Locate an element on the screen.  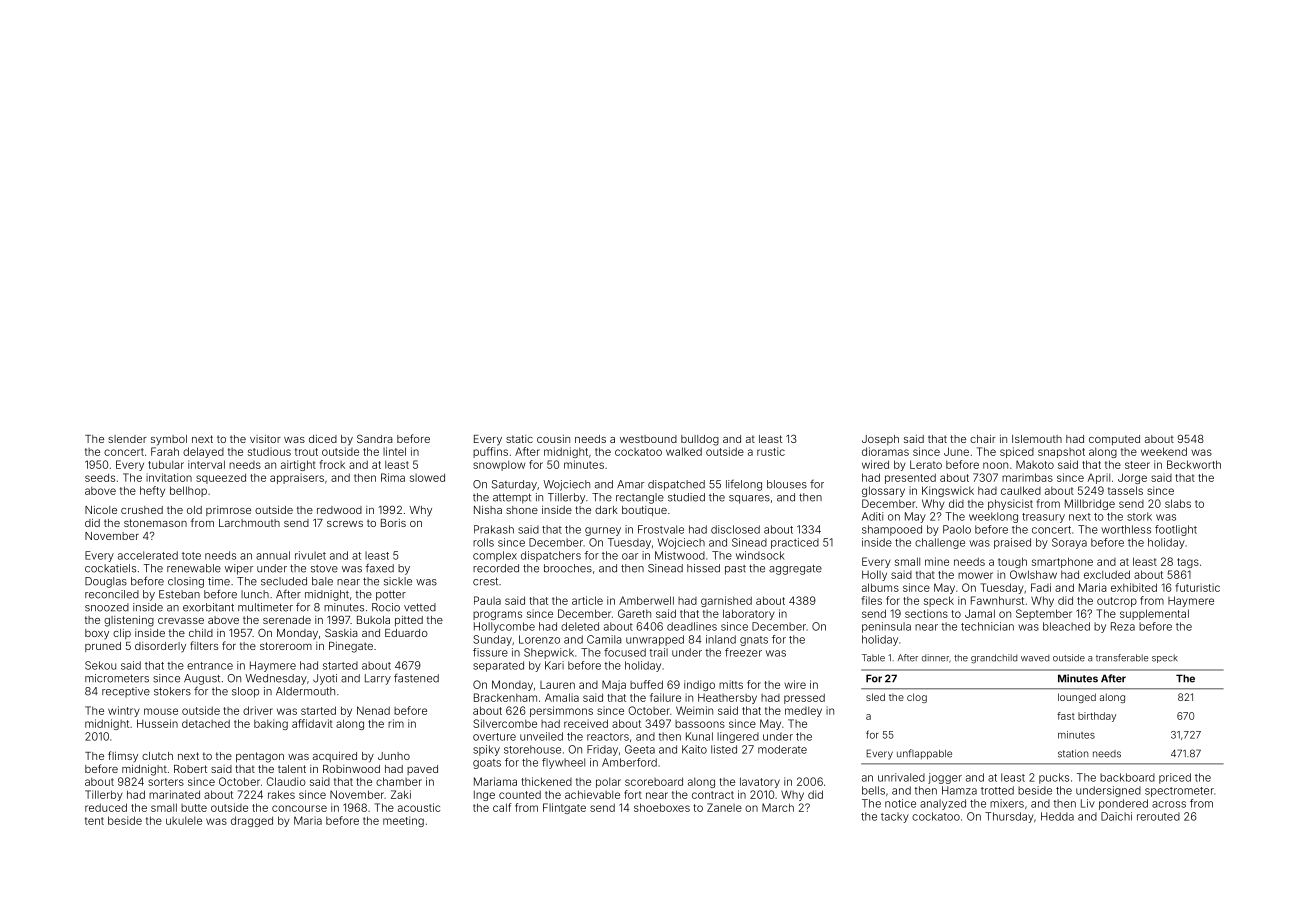
bassoons is located at coordinates (700, 724).
